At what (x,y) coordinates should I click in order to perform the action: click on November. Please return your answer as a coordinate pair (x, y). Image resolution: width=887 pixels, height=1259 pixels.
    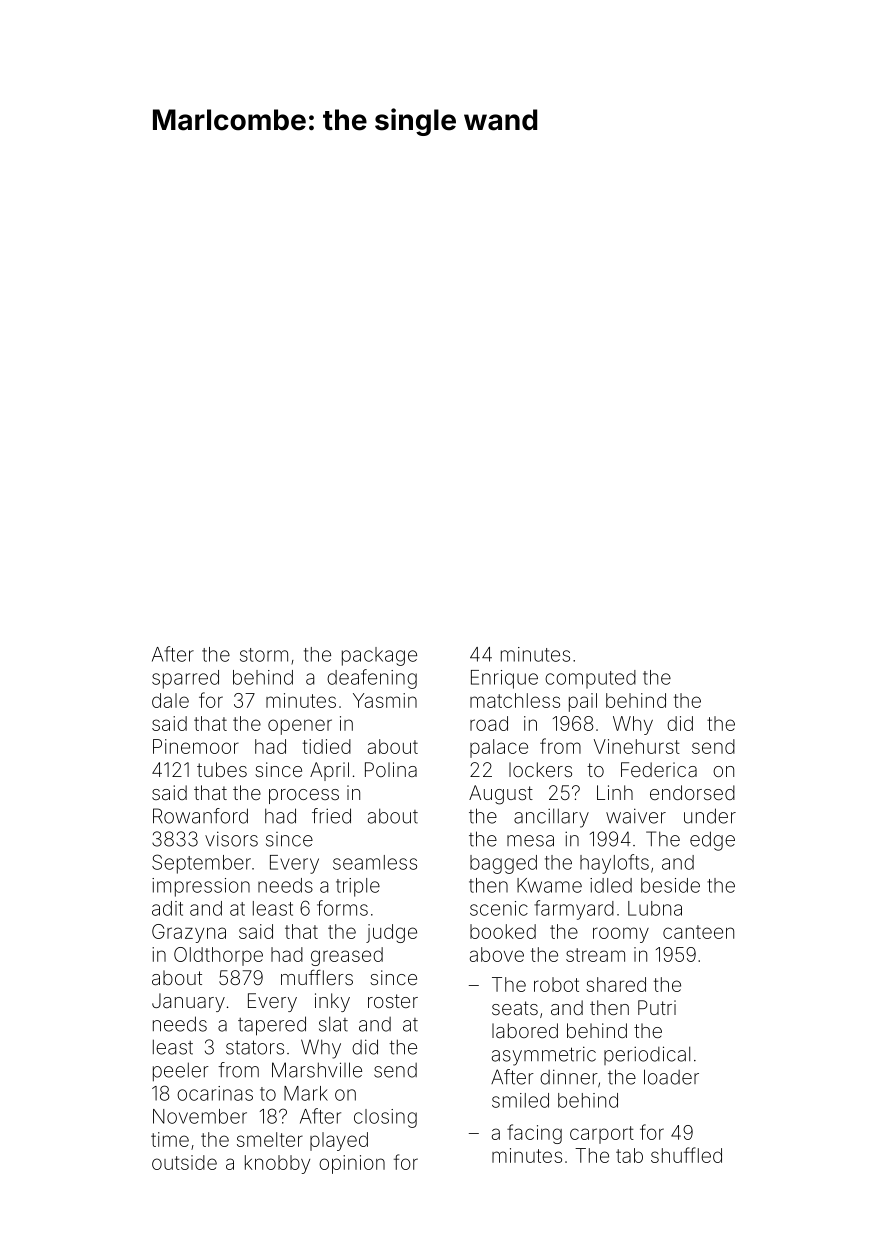
    Looking at the image, I should click on (200, 1116).
